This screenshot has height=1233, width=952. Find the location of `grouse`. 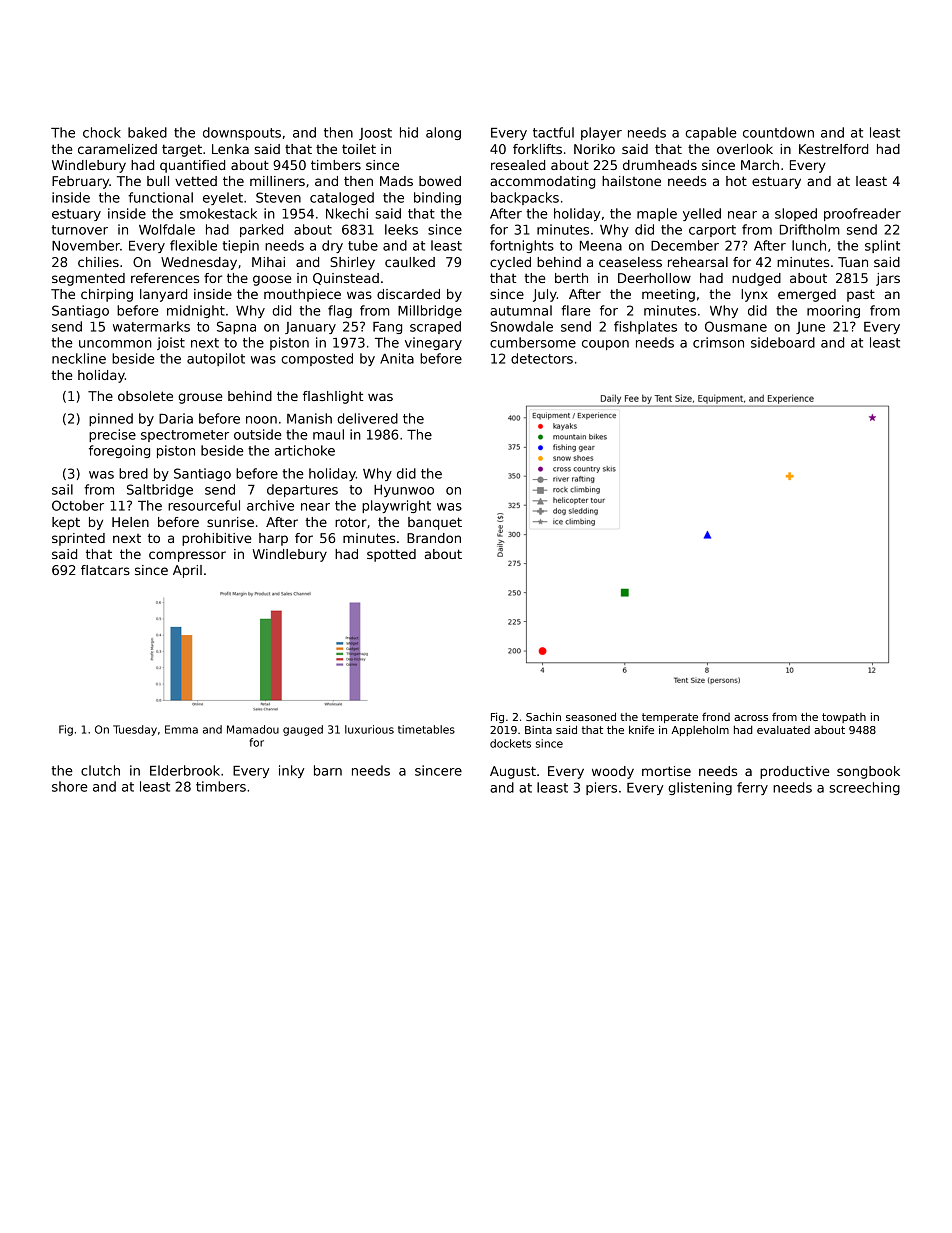

grouse is located at coordinates (200, 398).
